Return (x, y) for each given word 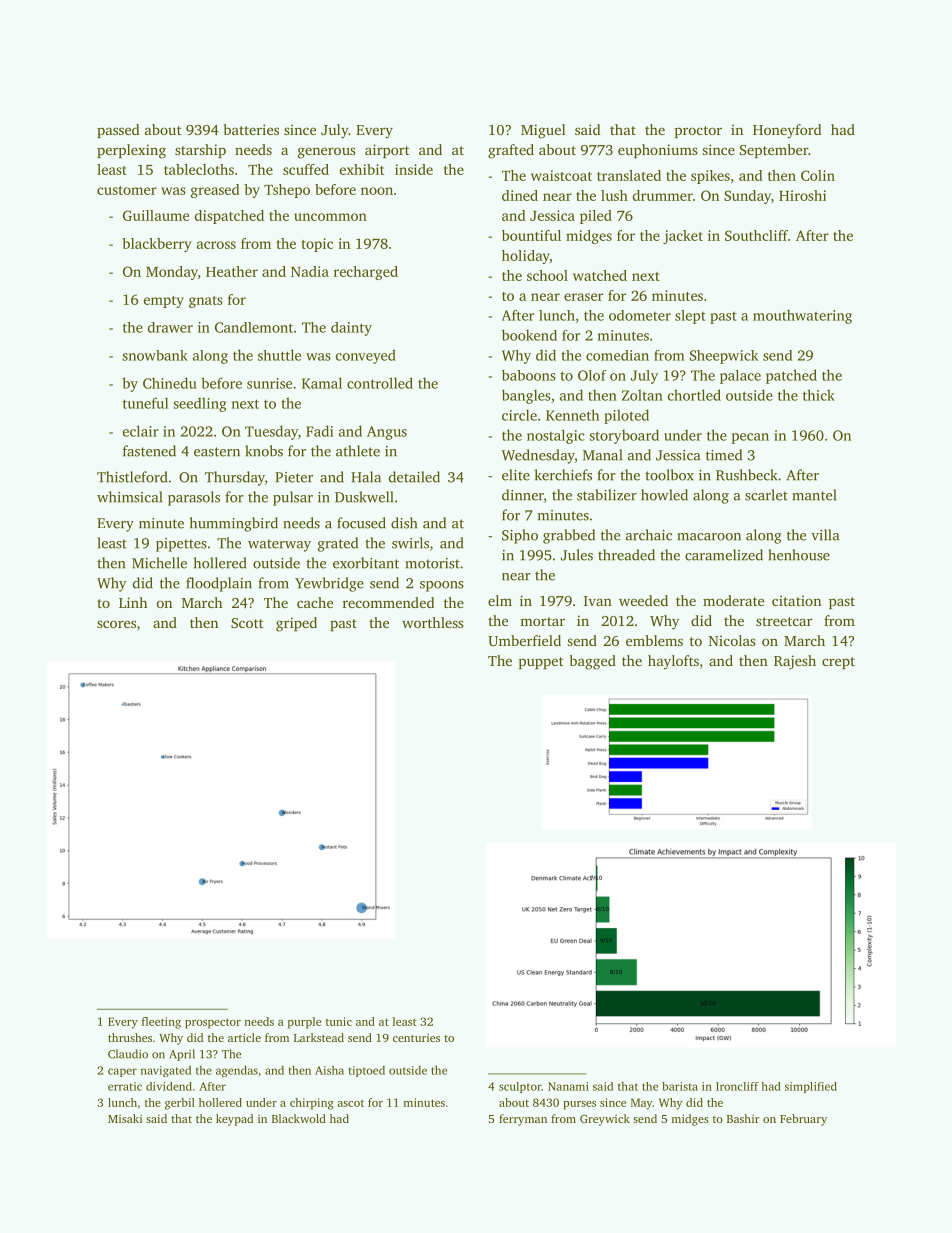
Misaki (125, 1118)
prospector (213, 1023)
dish (404, 523)
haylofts (673, 662)
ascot (350, 1103)
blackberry (157, 245)
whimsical (130, 497)
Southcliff (756, 235)
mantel (814, 495)
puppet (541, 663)
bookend (529, 335)
